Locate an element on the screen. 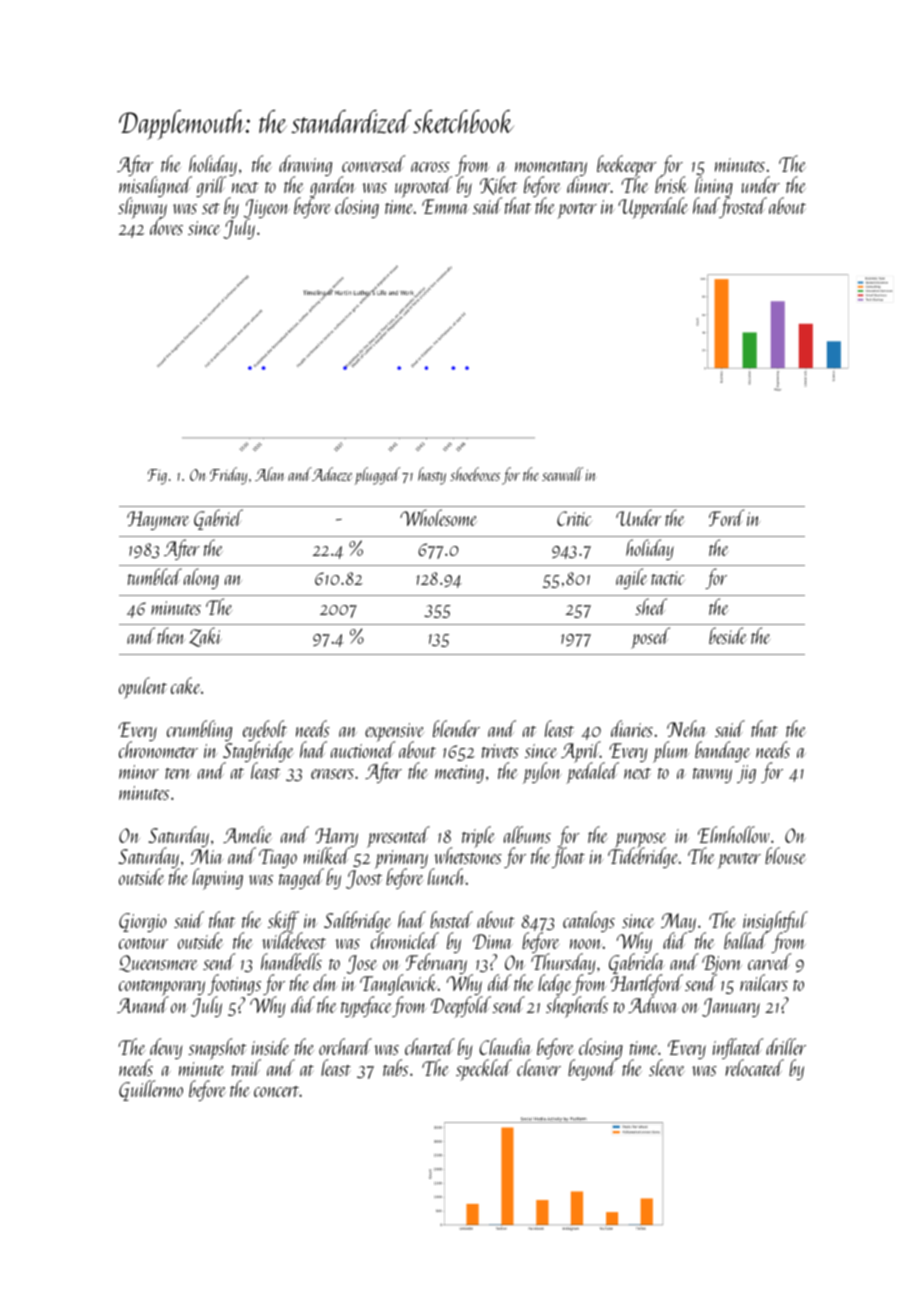 The image size is (924, 1314). seawall is located at coordinates (562, 474).
